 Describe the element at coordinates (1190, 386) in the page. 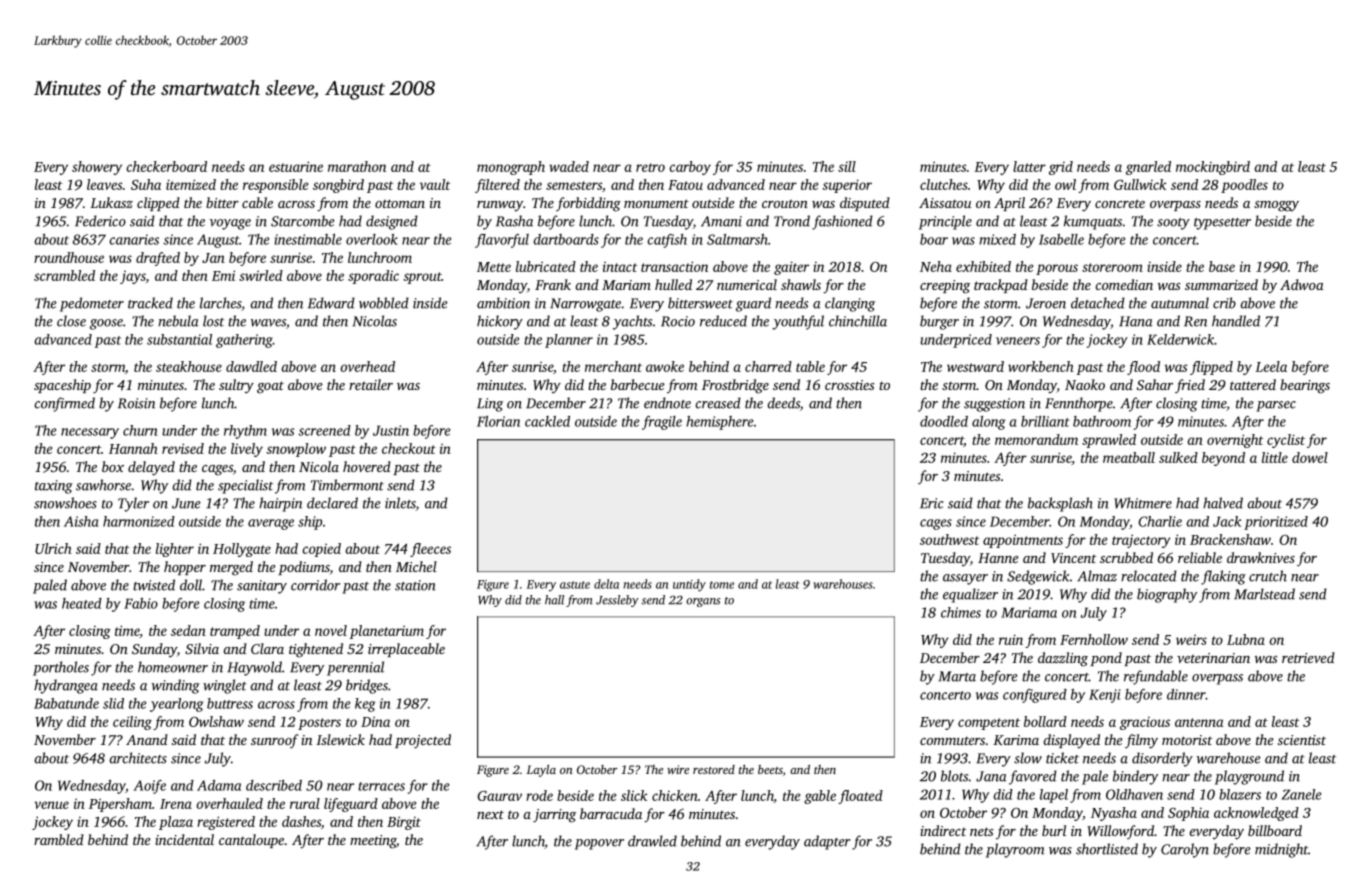

I see `fried` at that location.
